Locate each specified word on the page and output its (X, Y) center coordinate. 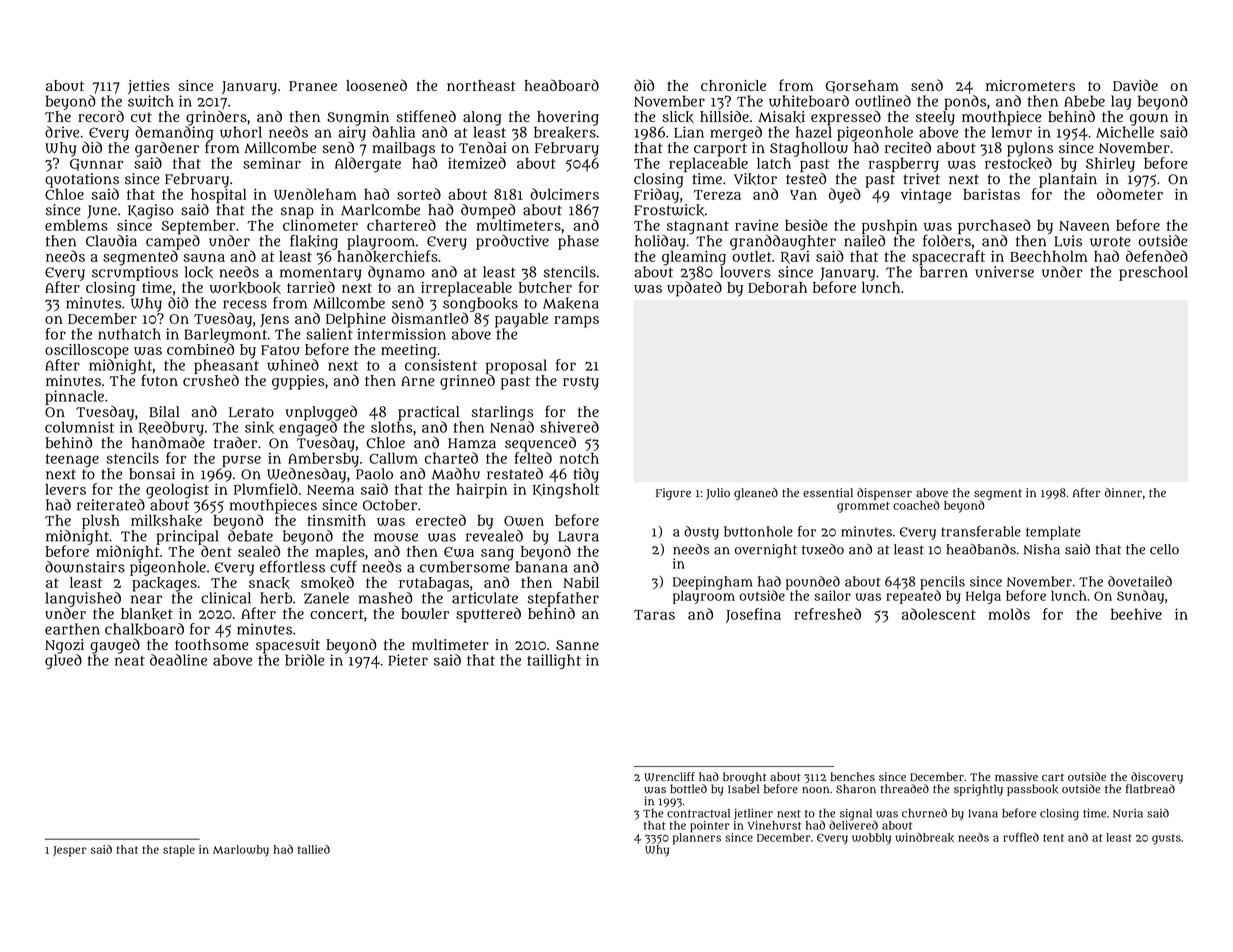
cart (1053, 777)
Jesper (69, 851)
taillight (554, 661)
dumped (488, 211)
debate (250, 536)
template (1053, 533)
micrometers (1030, 85)
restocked (1018, 163)
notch (579, 458)
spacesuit (288, 646)
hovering (568, 118)
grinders (216, 118)
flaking (314, 242)
